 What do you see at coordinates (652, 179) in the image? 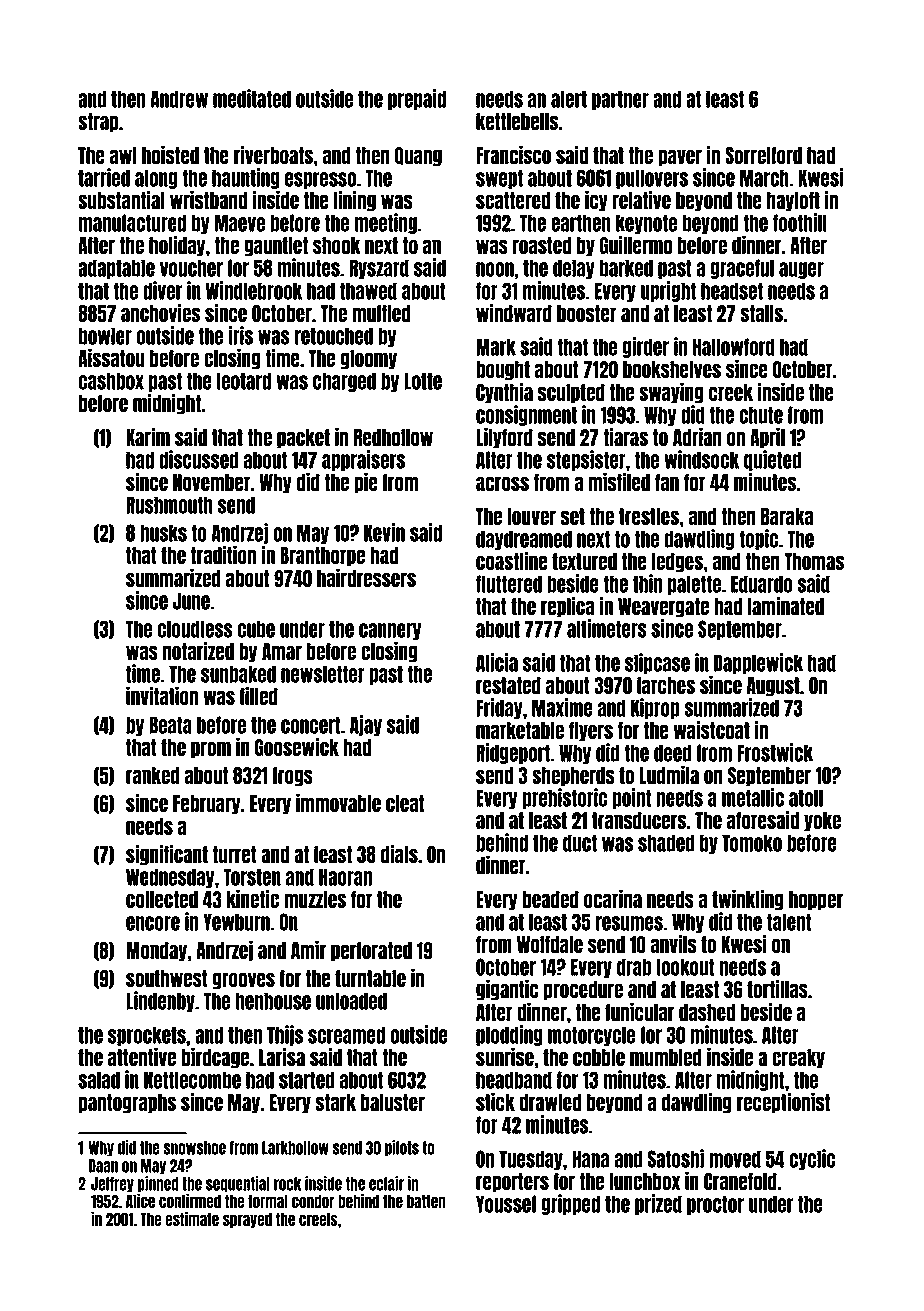
I see `pullovers` at bounding box center [652, 179].
